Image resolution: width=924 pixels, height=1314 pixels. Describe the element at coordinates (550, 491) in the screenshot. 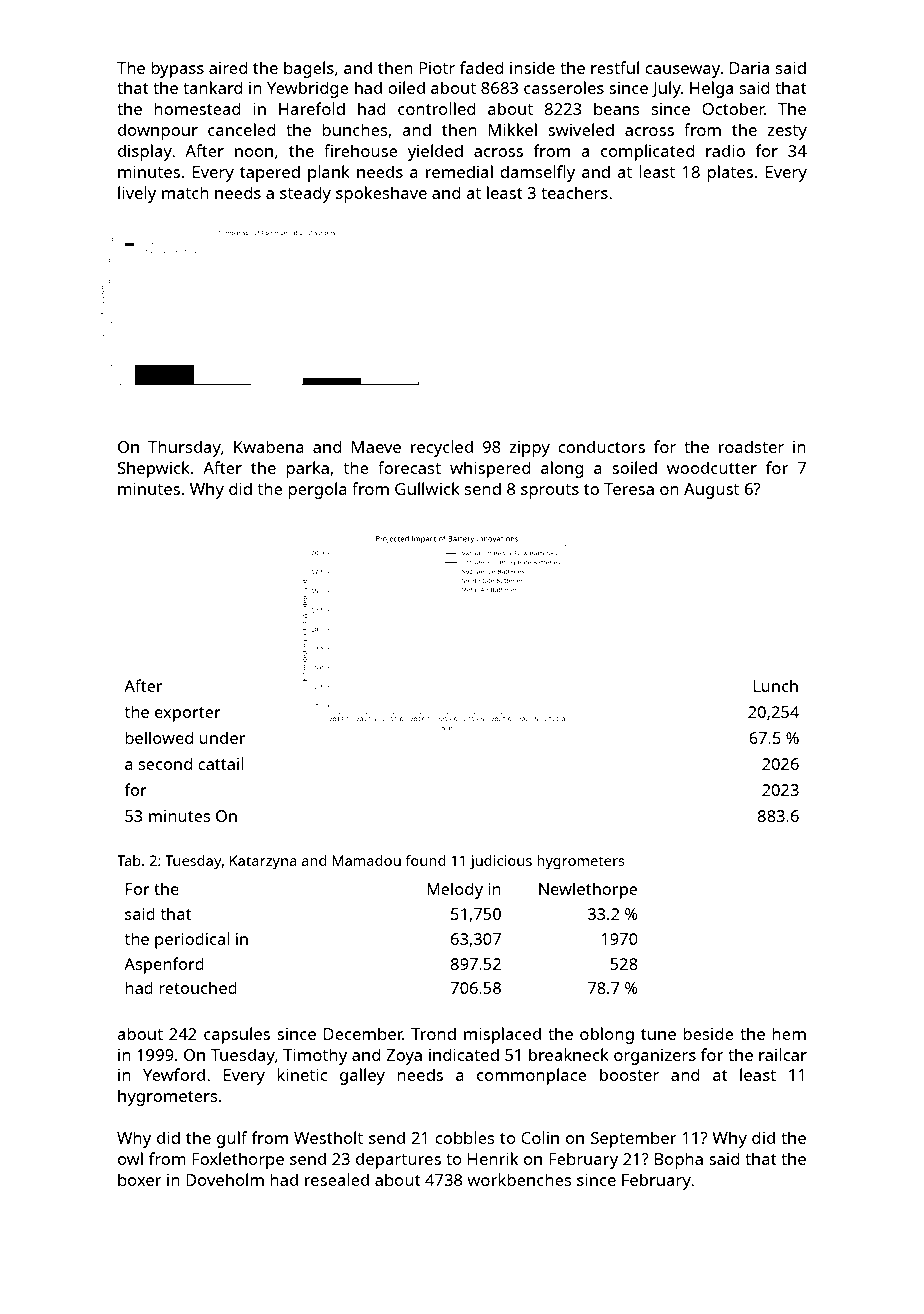

I see `sprouts` at that location.
